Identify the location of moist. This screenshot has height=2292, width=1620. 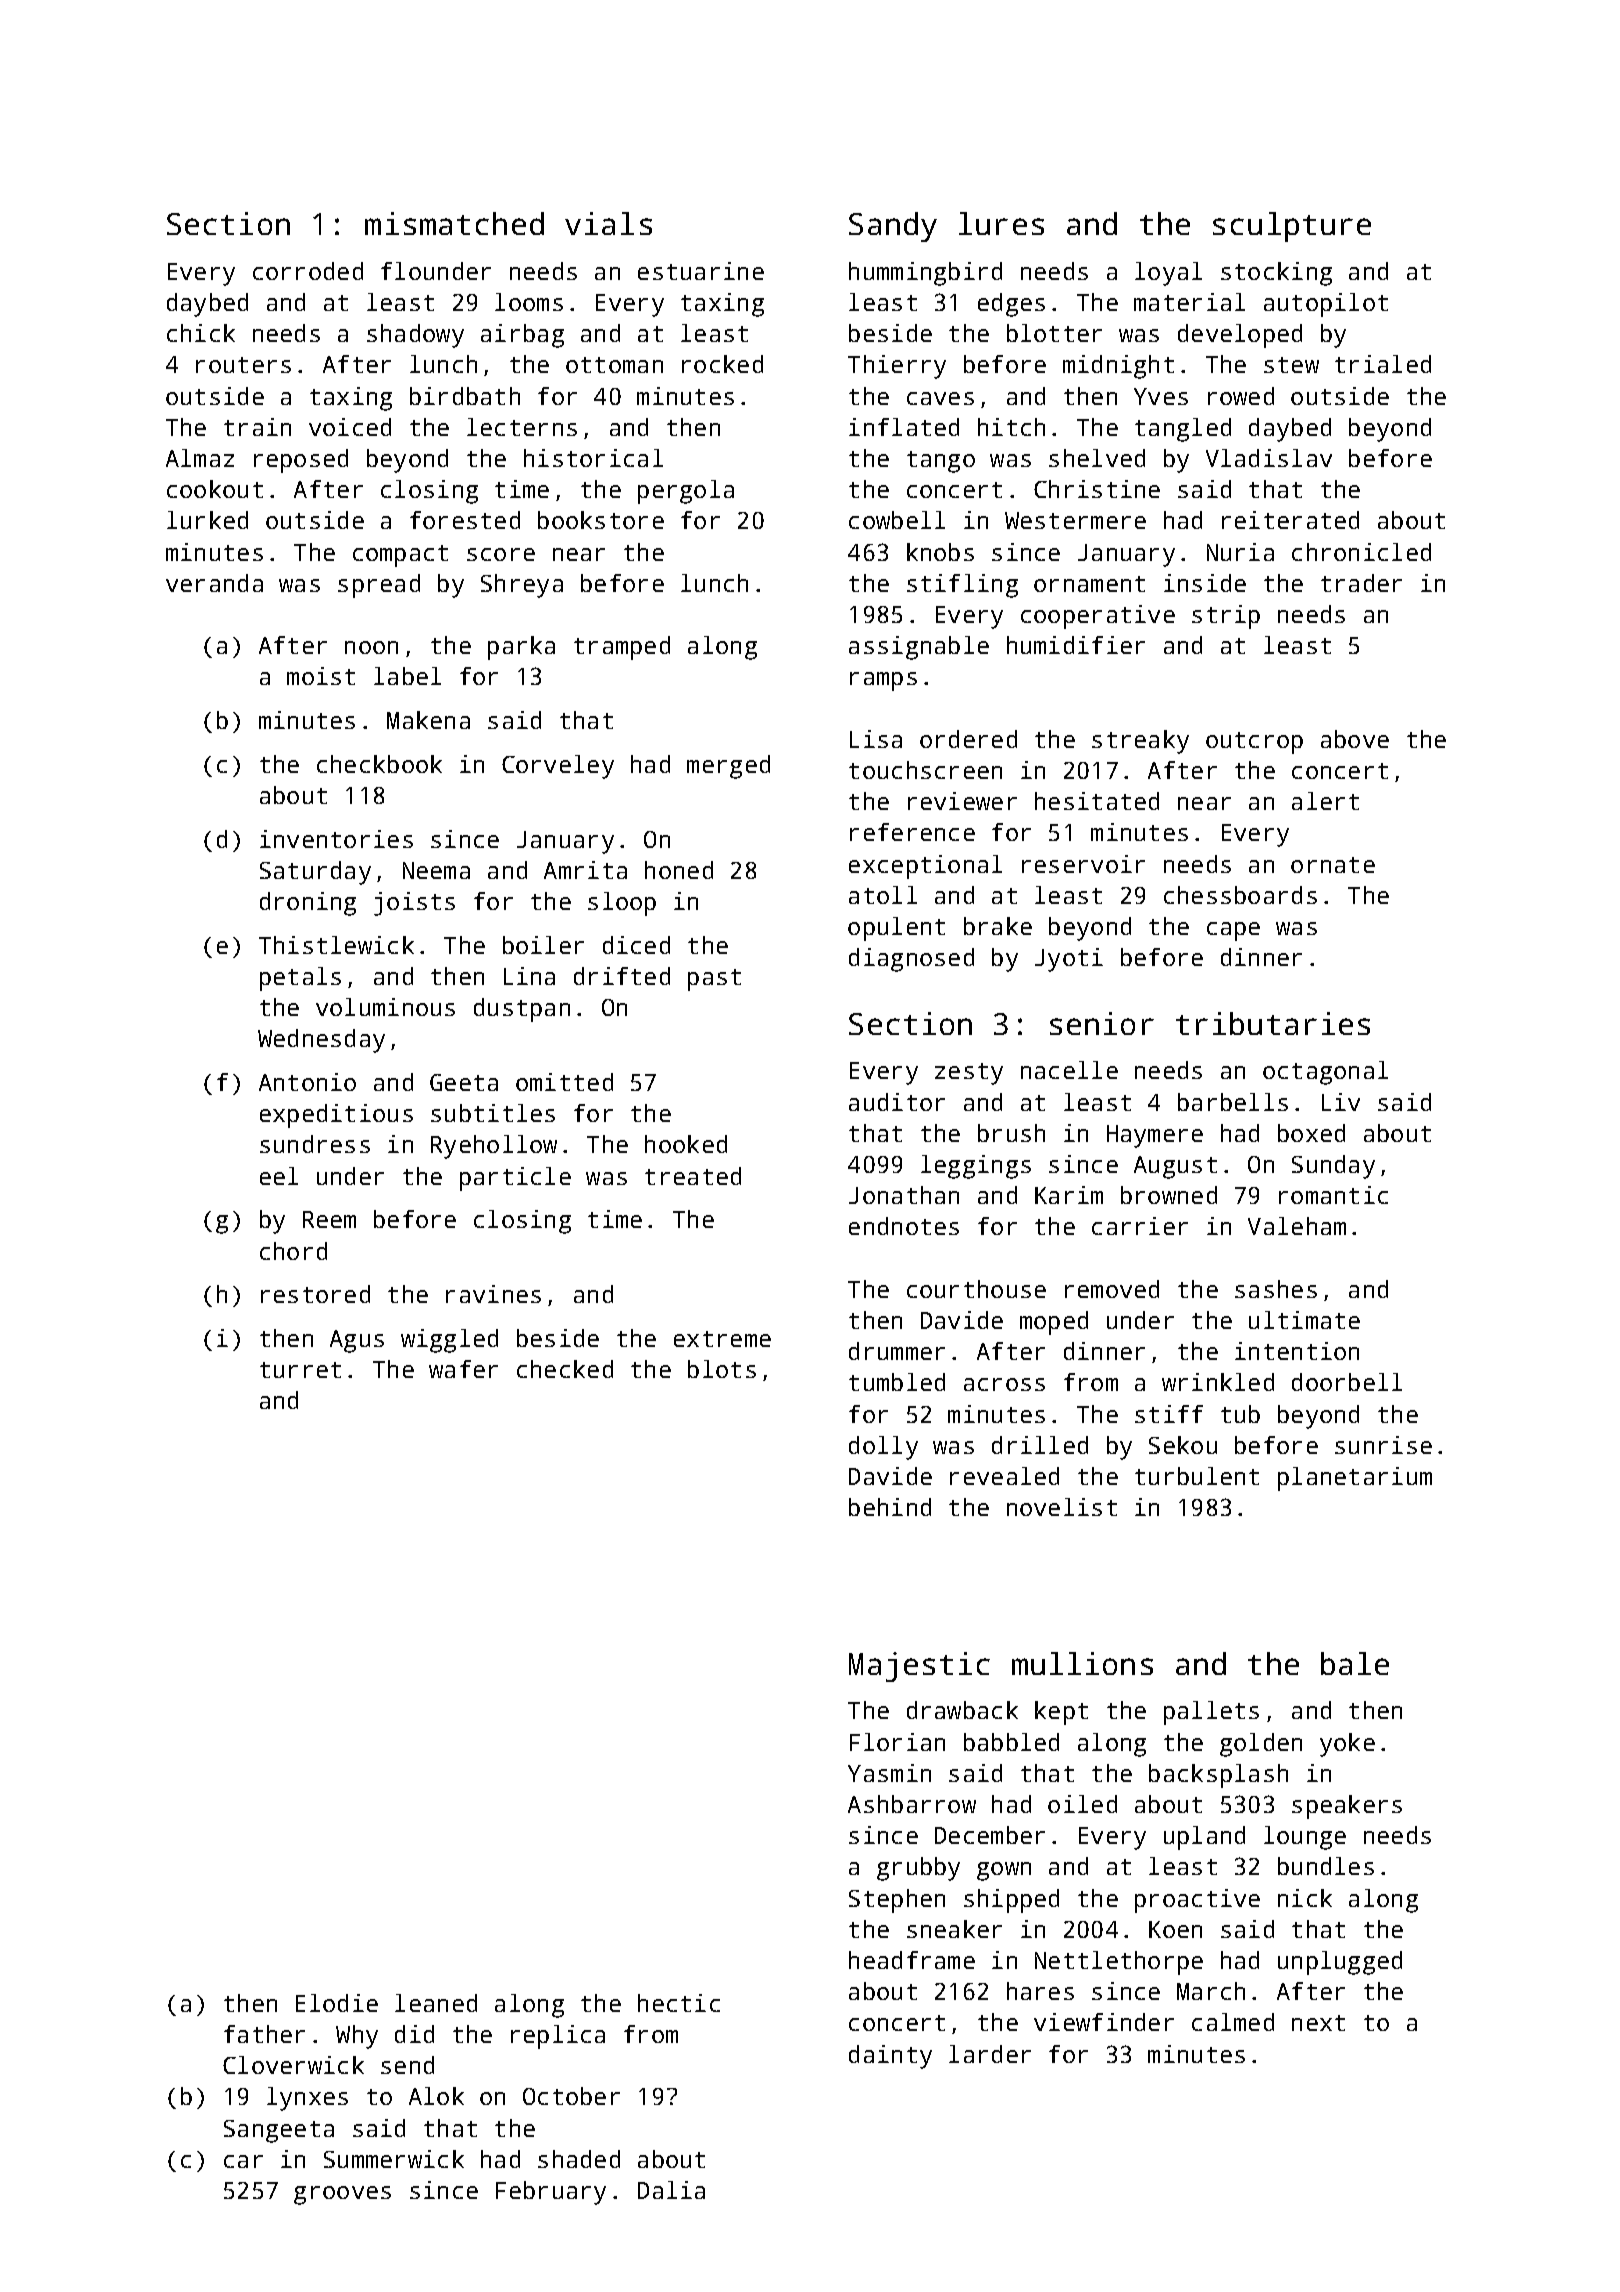
(321, 676).
